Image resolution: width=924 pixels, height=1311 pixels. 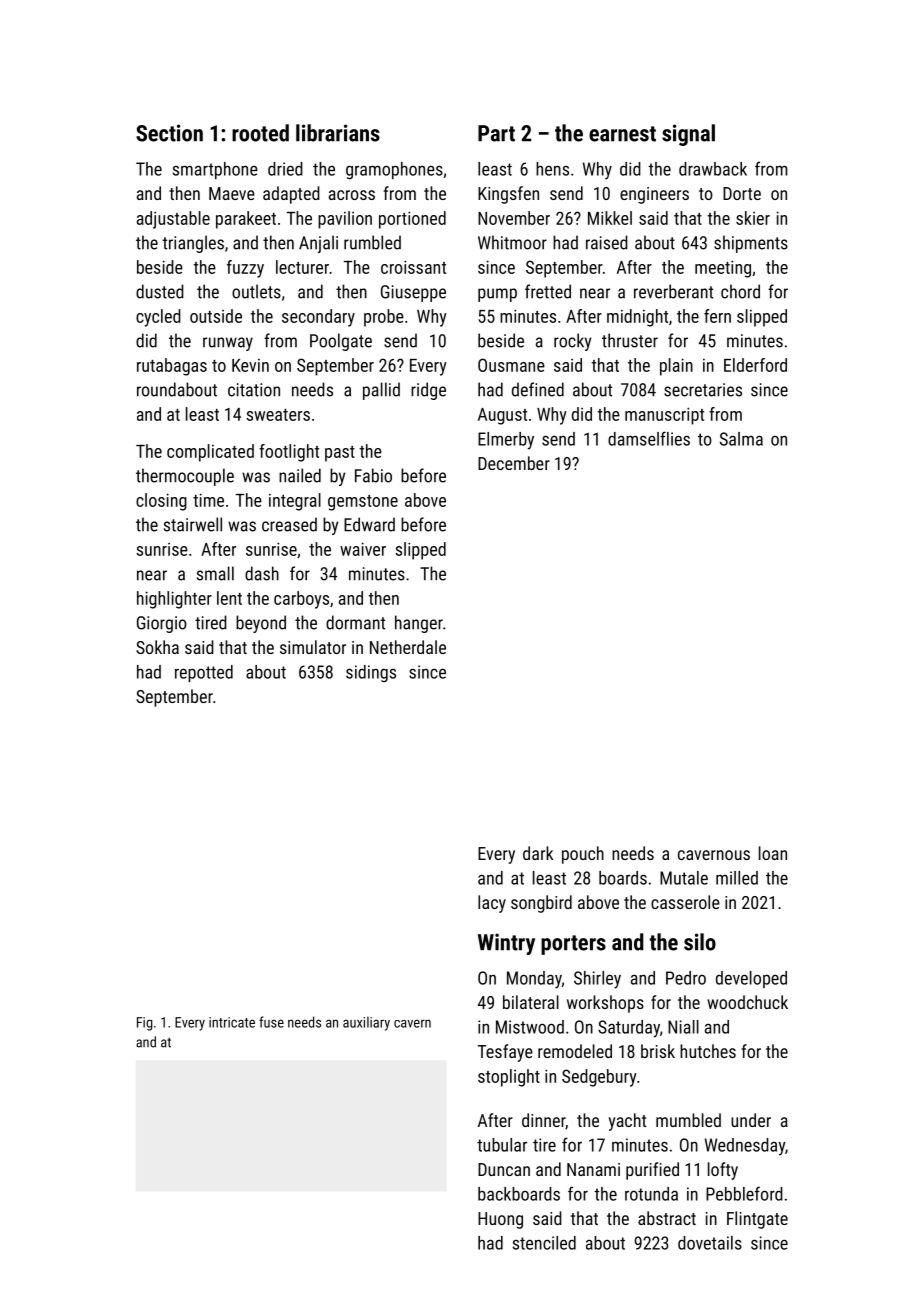 What do you see at coordinates (742, 193) in the page?
I see `Dorte` at bounding box center [742, 193].
